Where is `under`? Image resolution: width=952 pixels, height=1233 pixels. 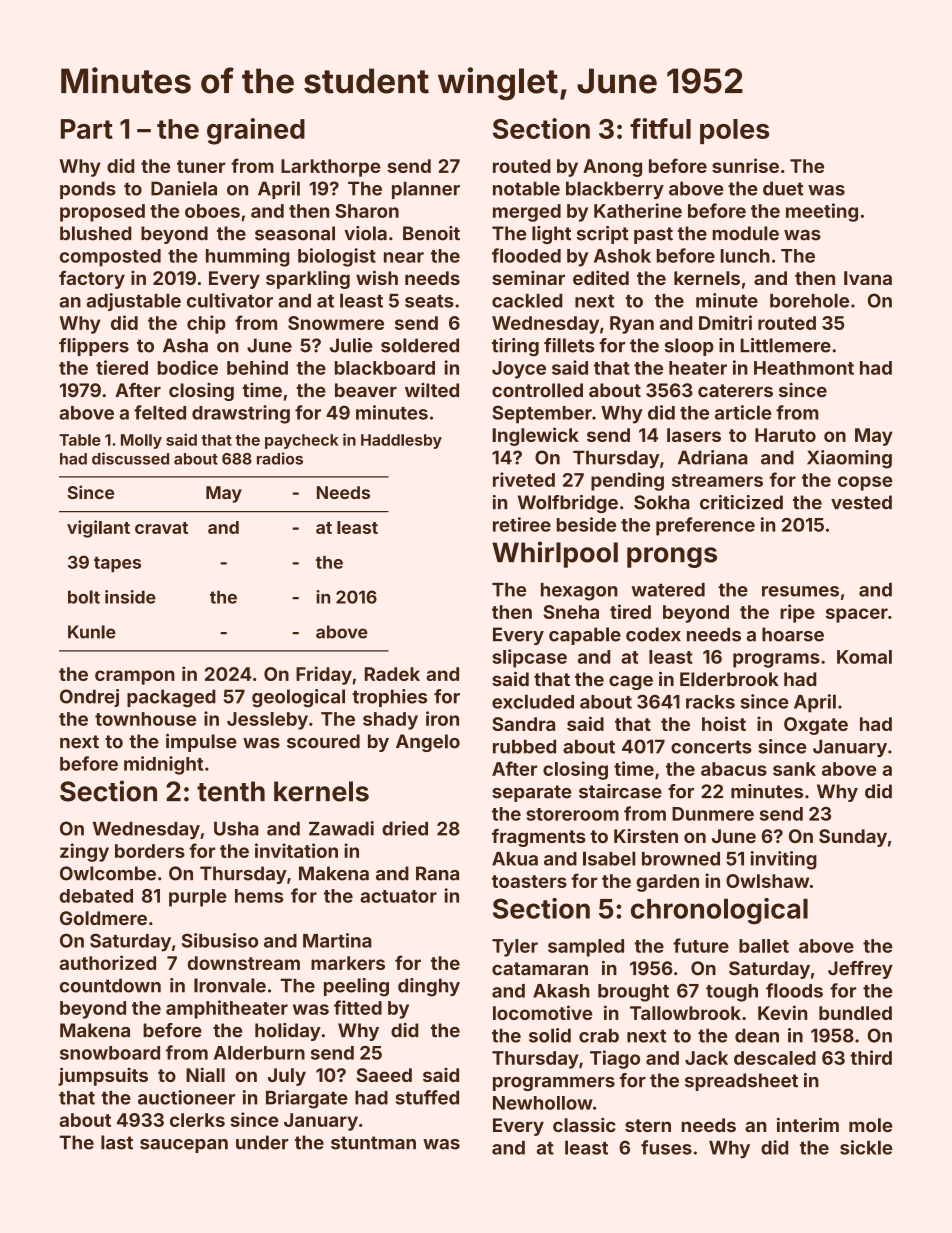 under is located at coordinates (262, 1142).
